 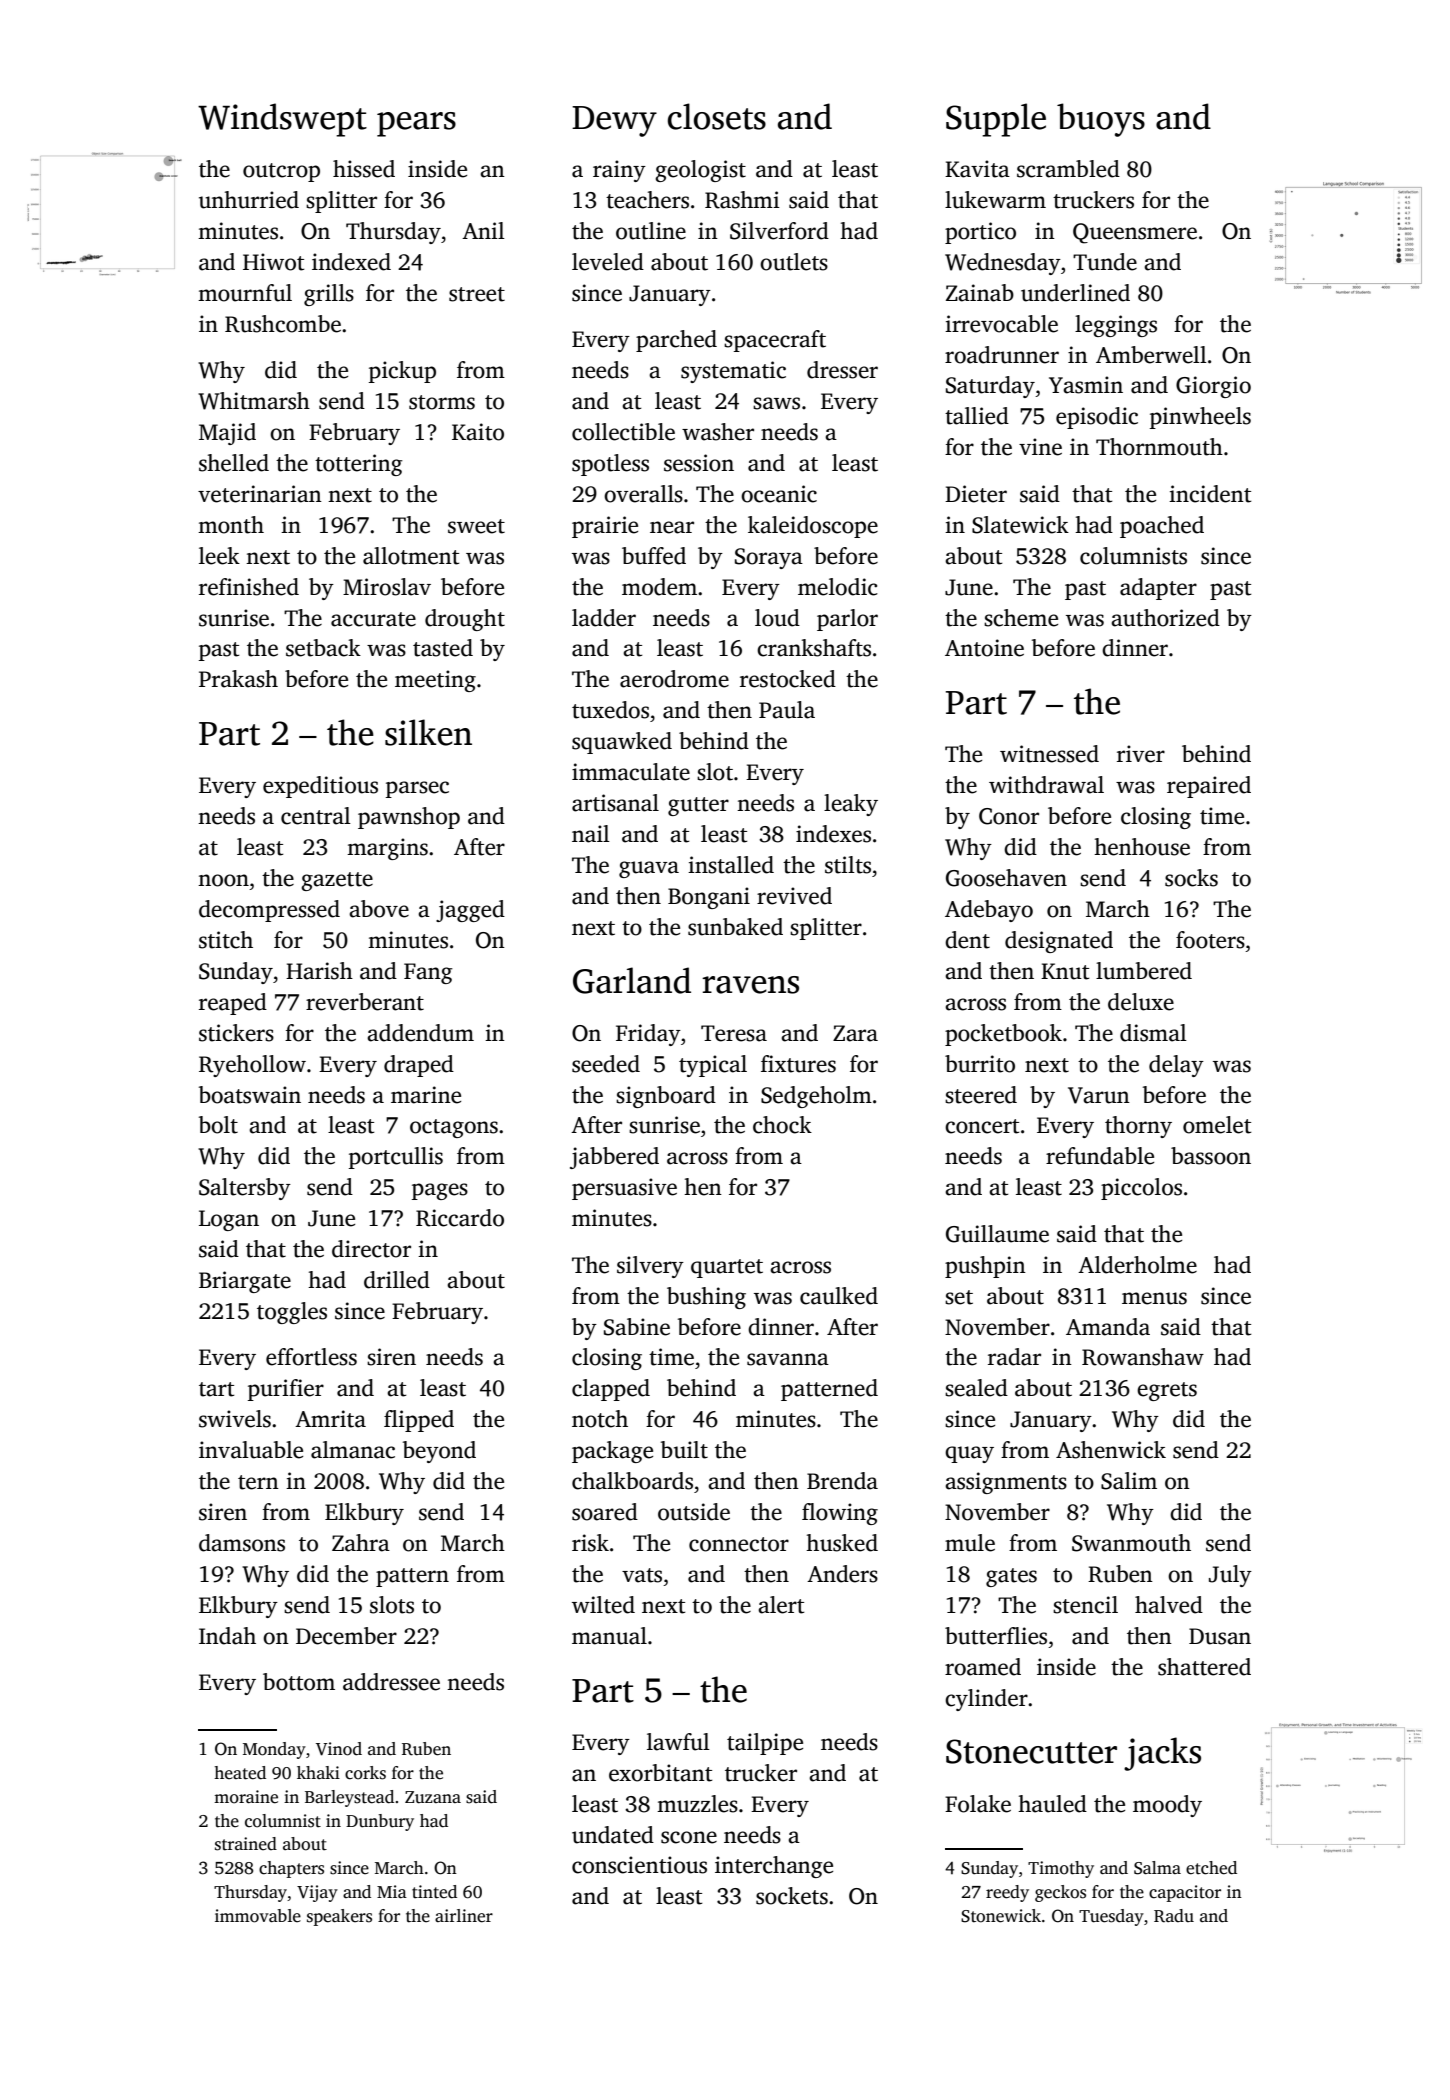 I want to click on immovable, so click(x=258, y=1916).
